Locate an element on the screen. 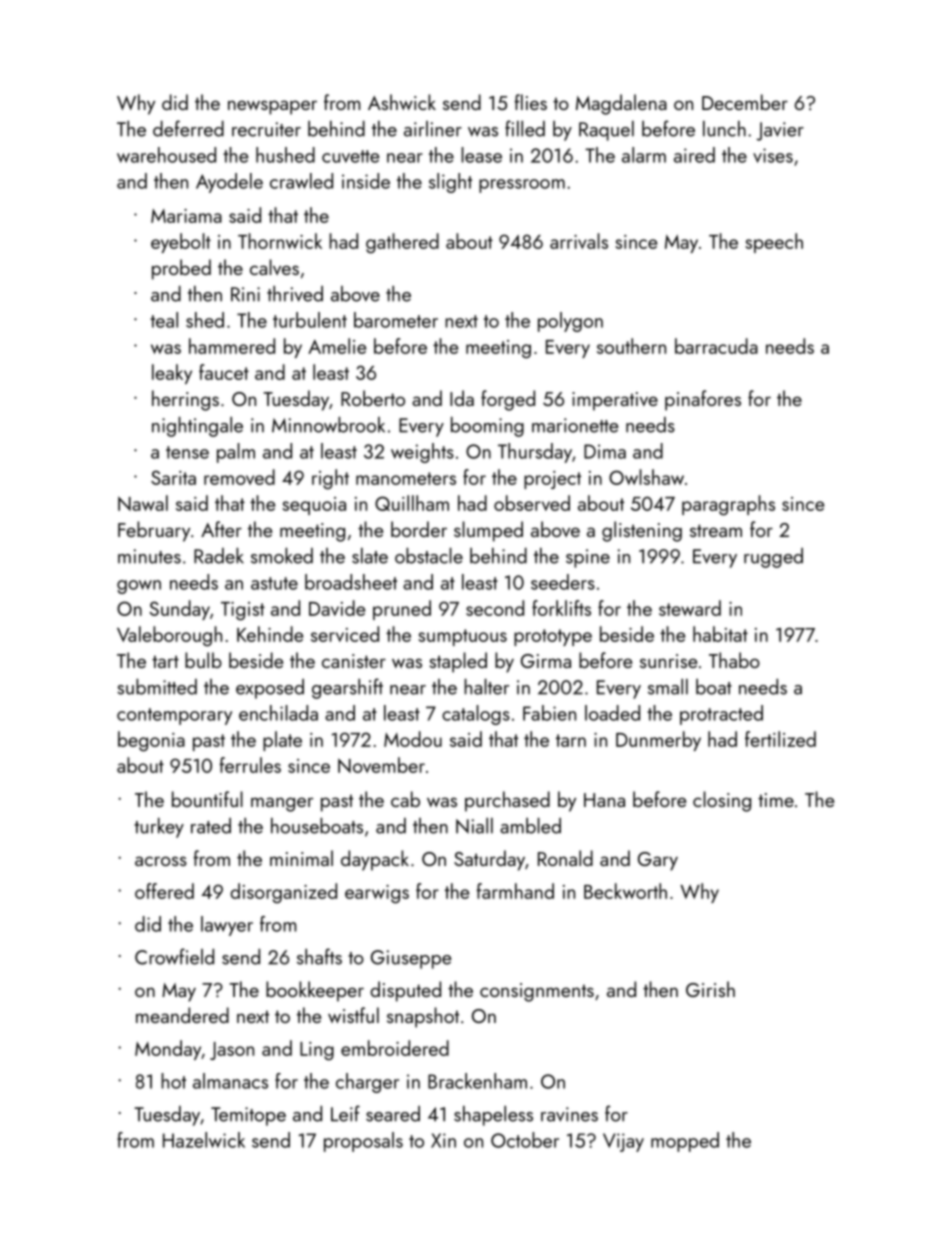 The height and width of the screenshot is (1233, 952). earwigs is located at coordinates (377, 894).
